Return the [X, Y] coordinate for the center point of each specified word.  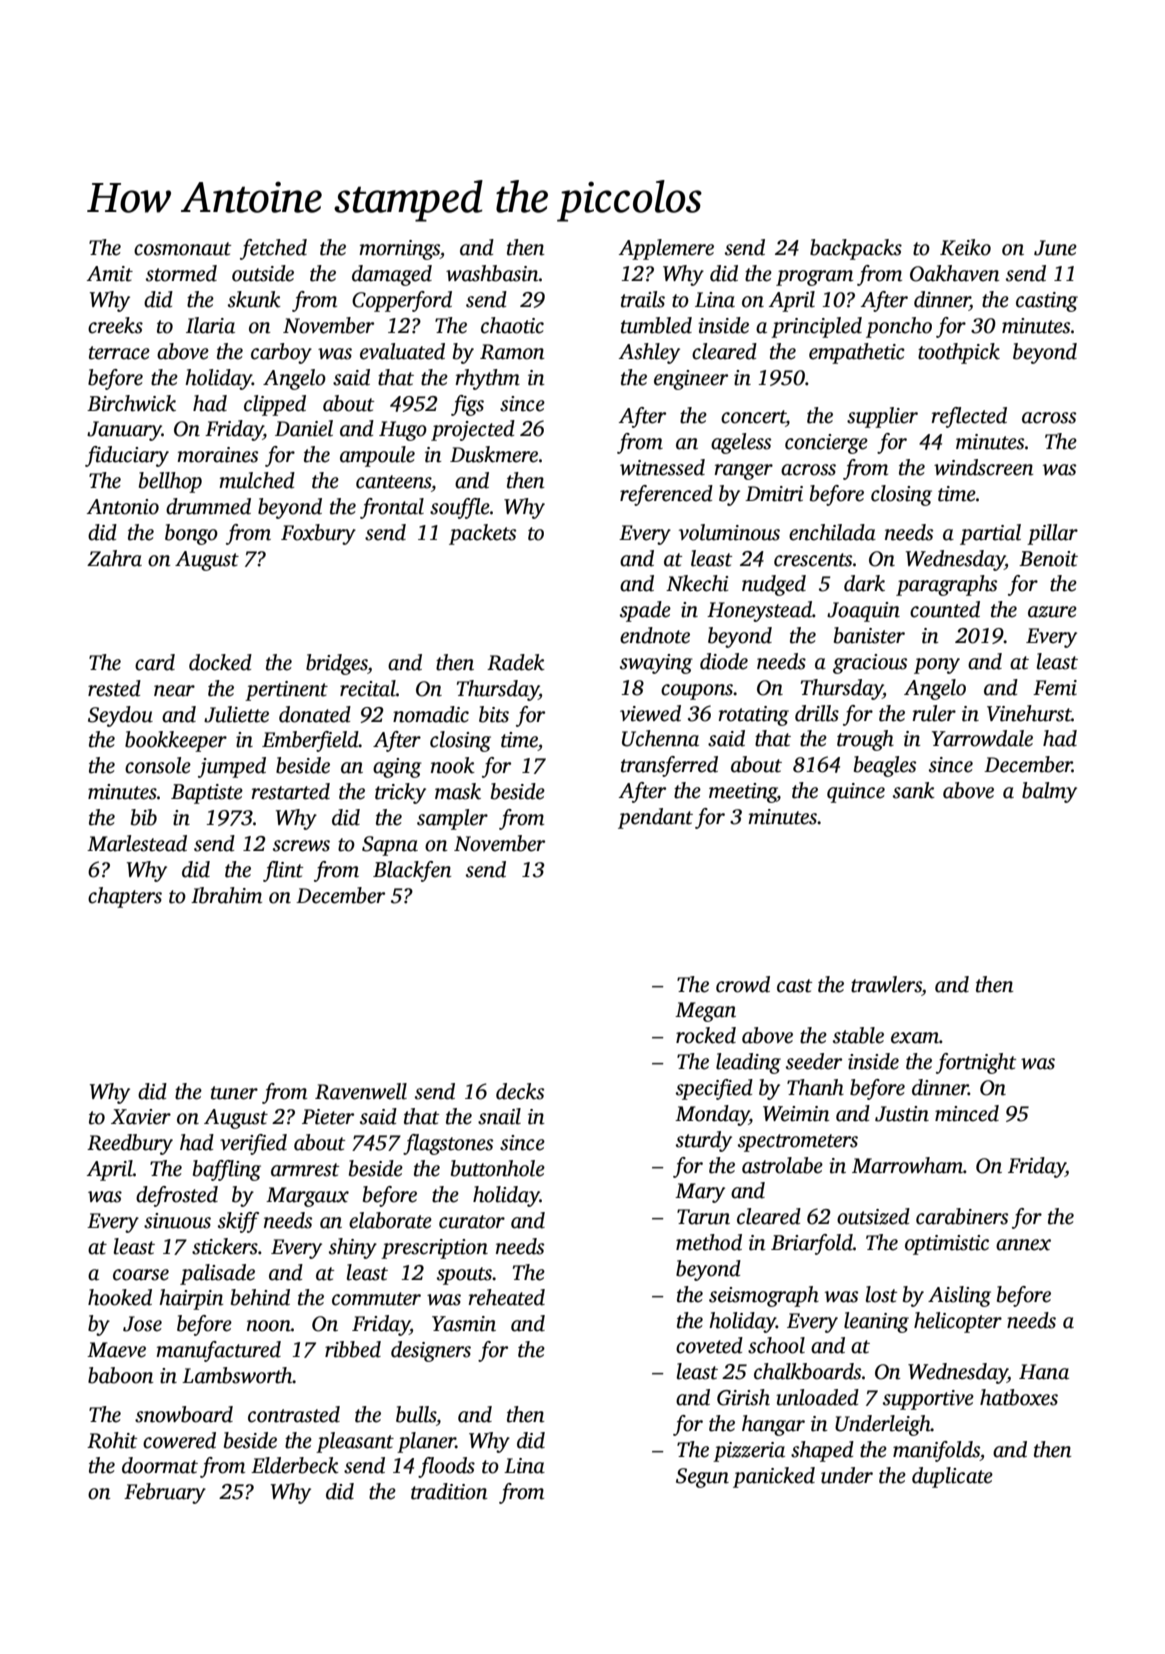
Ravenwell [361, 1091]
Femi [1055, 688]
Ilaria [210, 325]
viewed [650, 713]
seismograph [764, 1296]
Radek [516, 662]
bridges [337, 664]
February [165, 1493]
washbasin [492, 273]
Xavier [141, 1117]
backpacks [856, 249]
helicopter [958, 1322]
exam [915, 1038]
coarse [141, 1275]
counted [945, 609]
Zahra [114, 558]
